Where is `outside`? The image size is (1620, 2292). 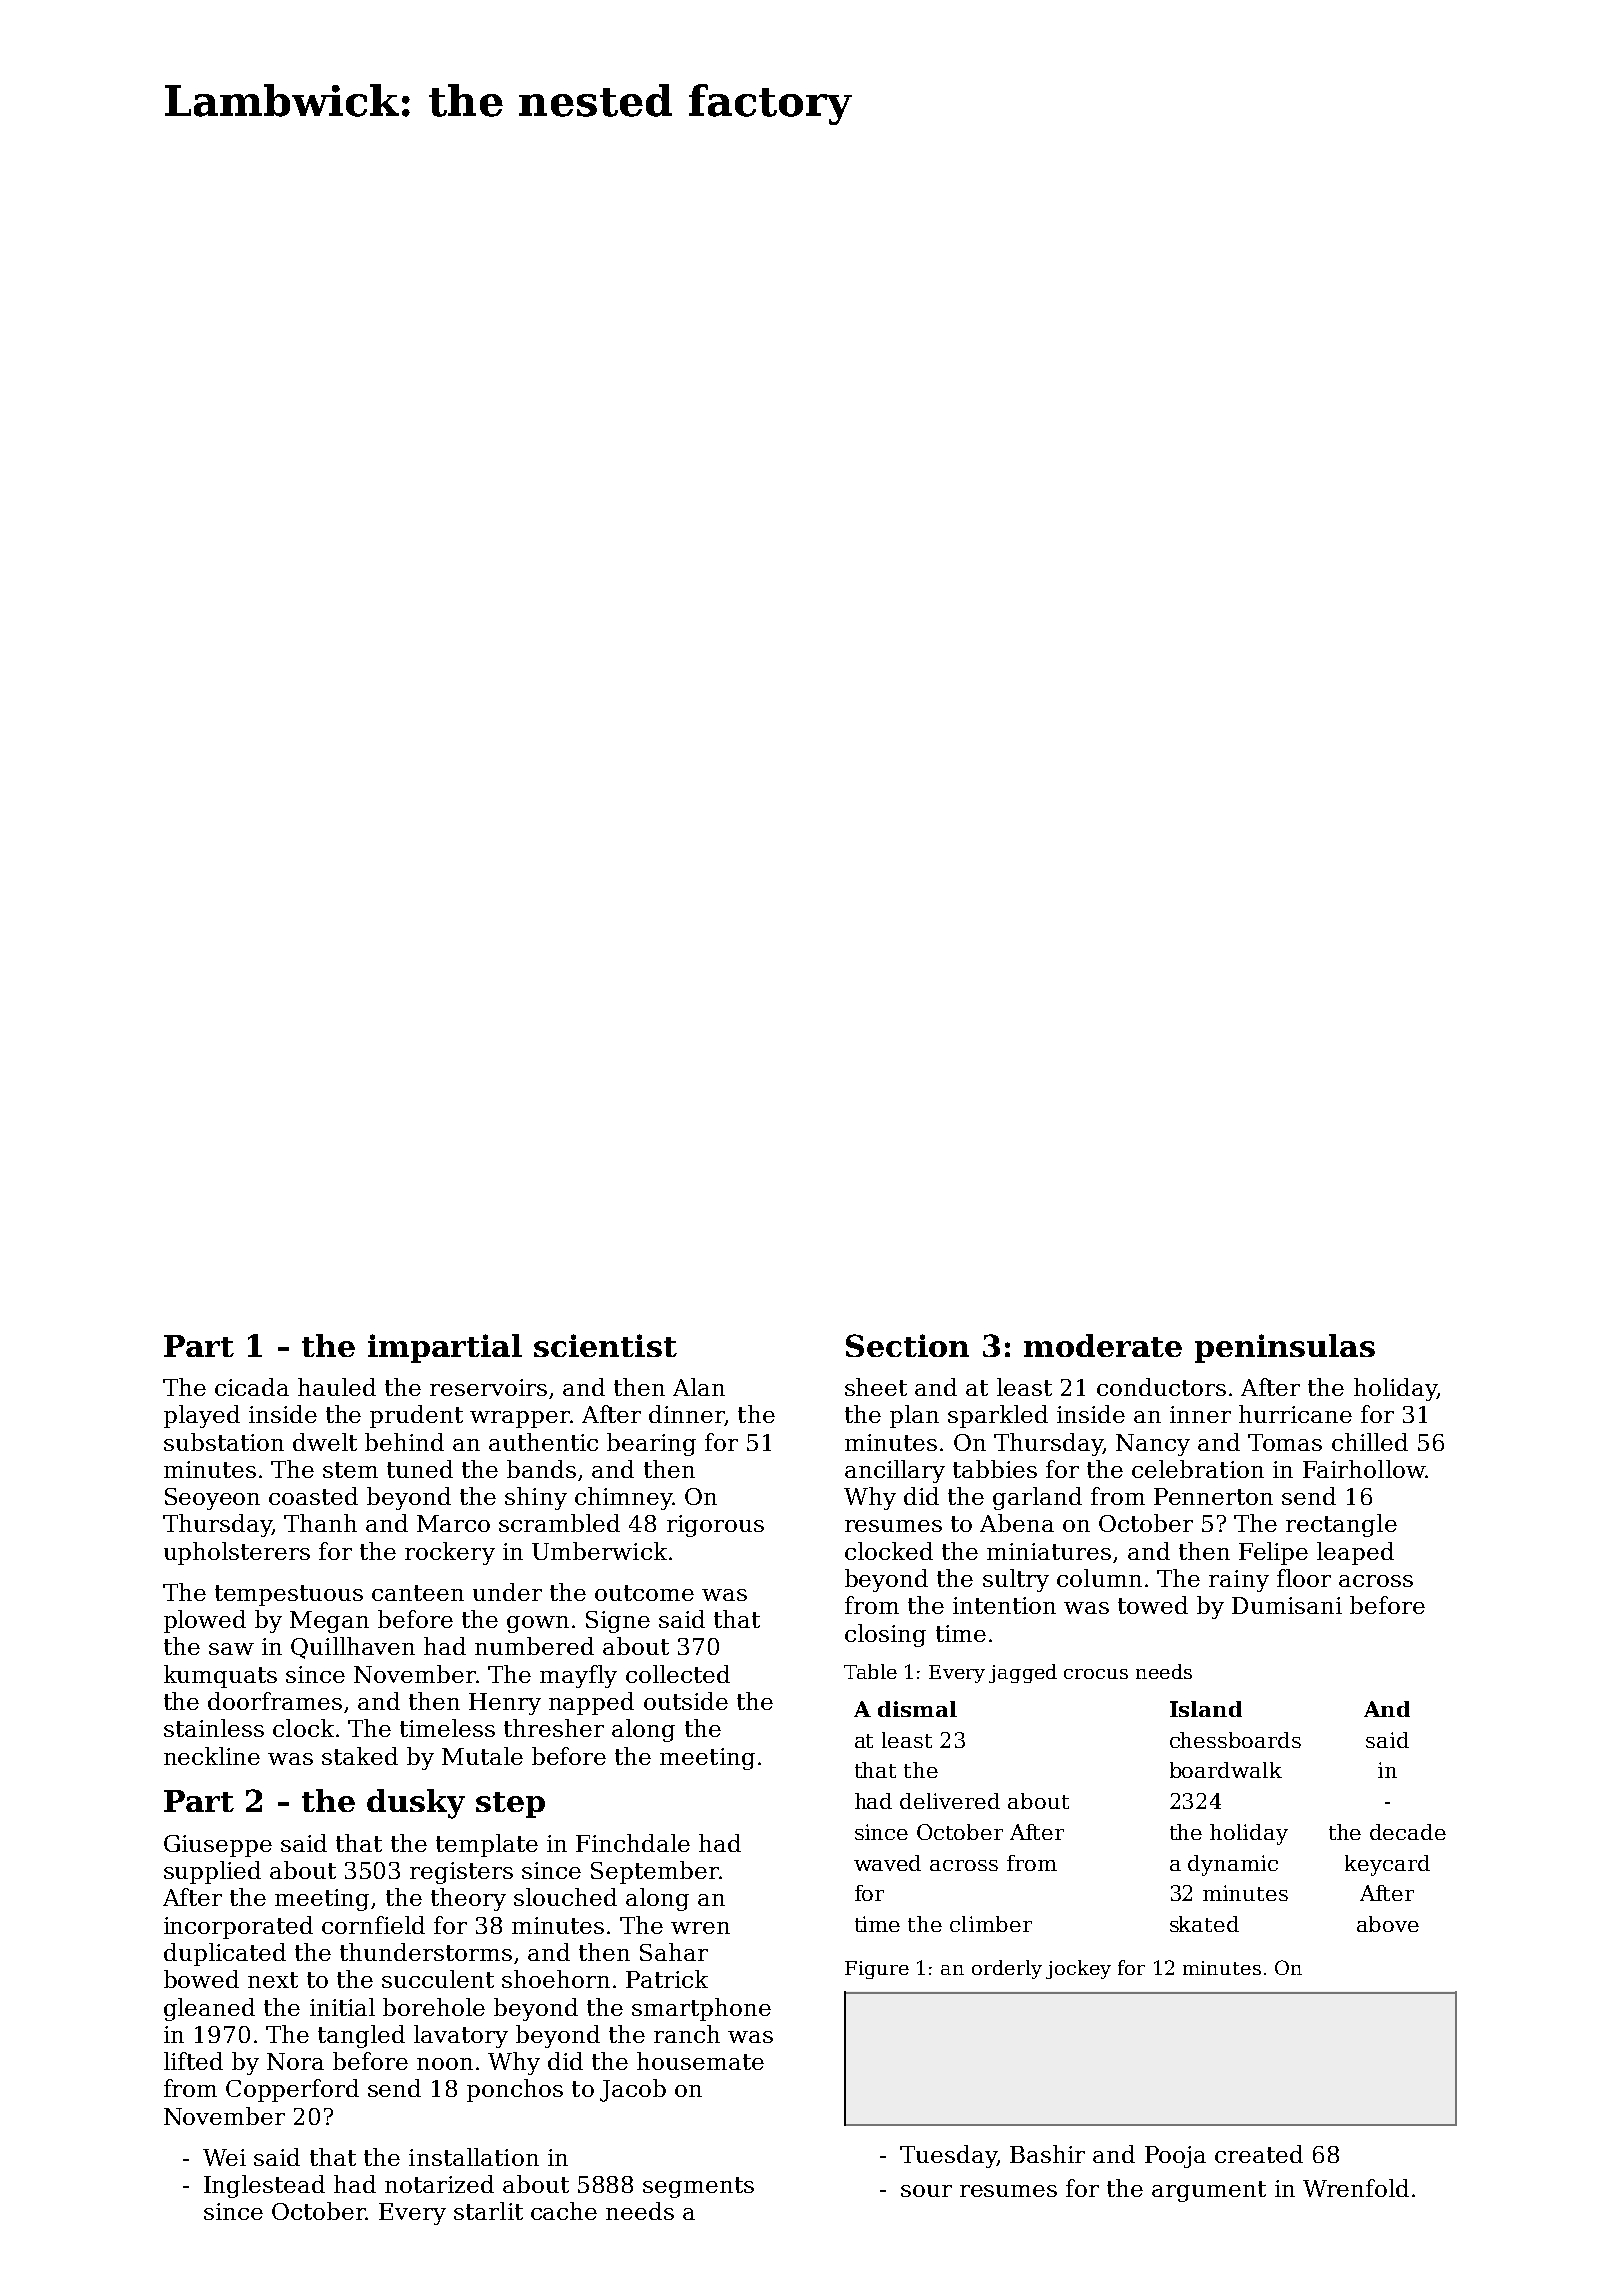
outside is located at coordinates (686, 1701).
